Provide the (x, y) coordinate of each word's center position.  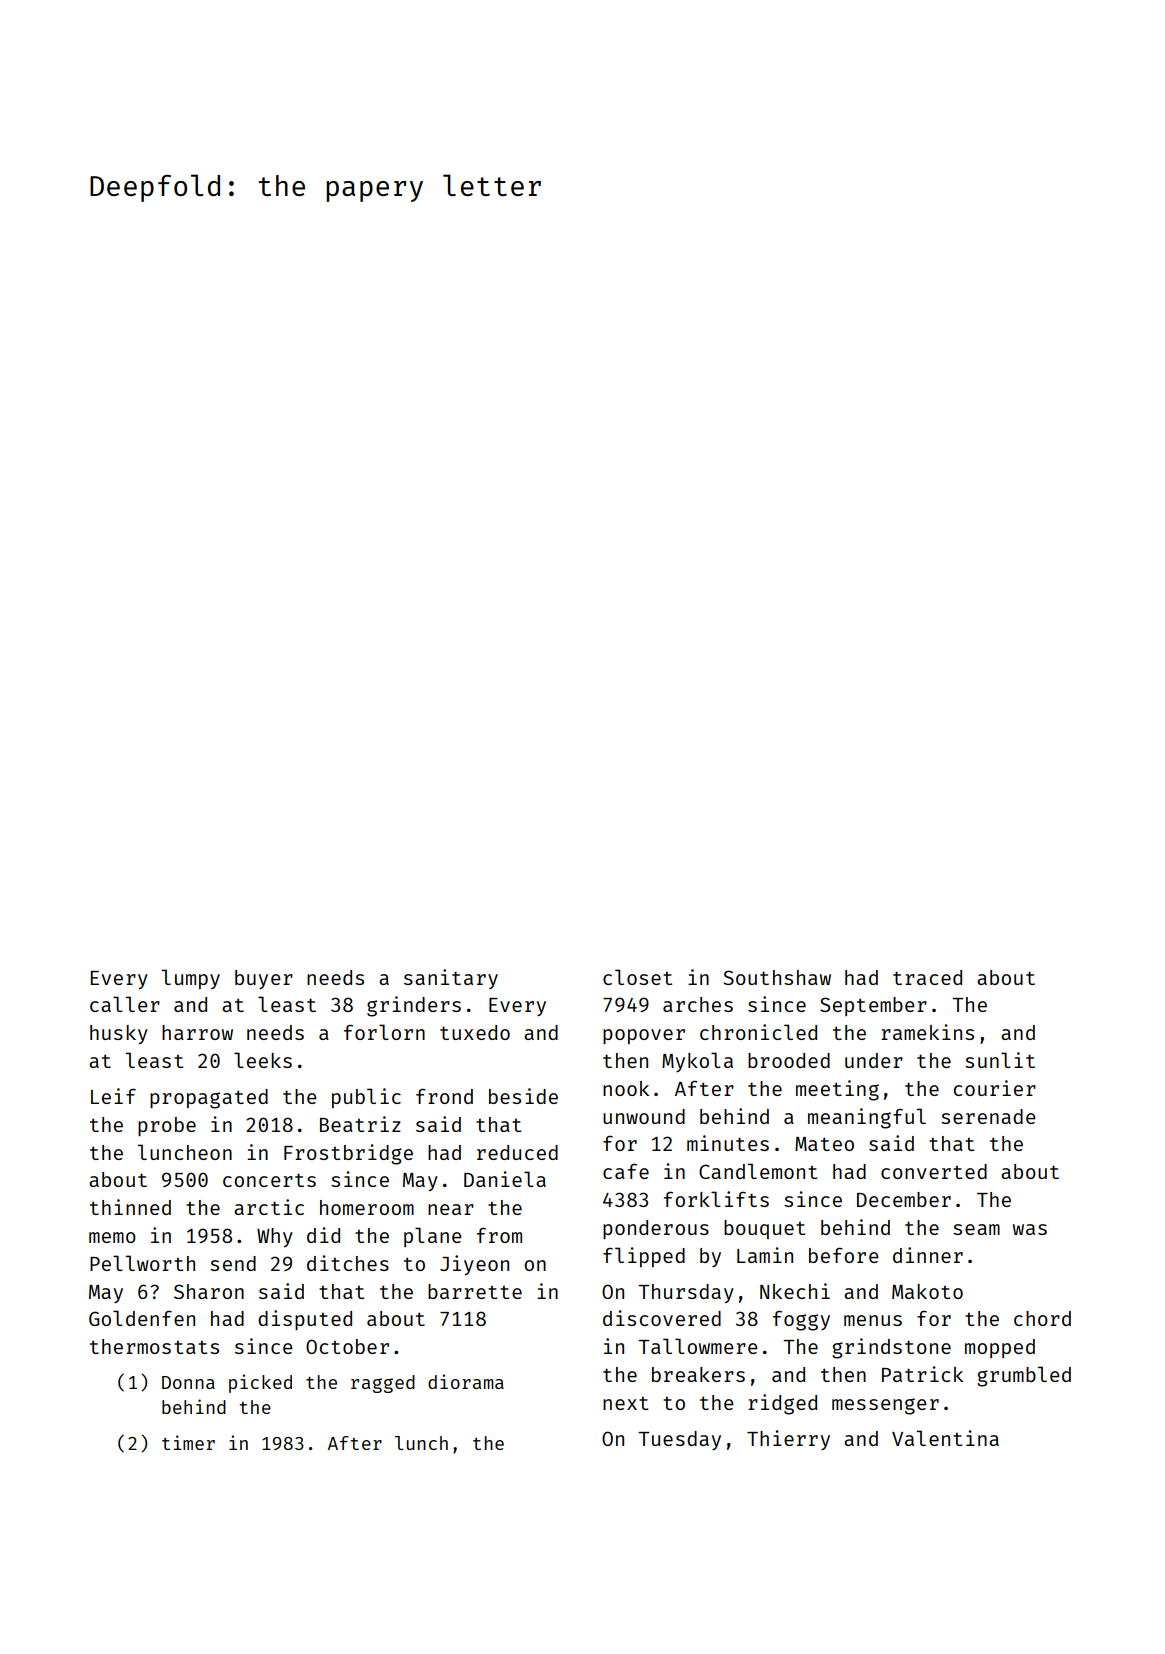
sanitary (451, 979)
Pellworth (142, 1263)
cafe (626, 1171)
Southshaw (777, 977)
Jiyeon (474, 1265)
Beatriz (360, 1124)
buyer (264, 979)
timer (188, 1442)
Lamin (765, 1255)
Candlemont (758, 1171)
